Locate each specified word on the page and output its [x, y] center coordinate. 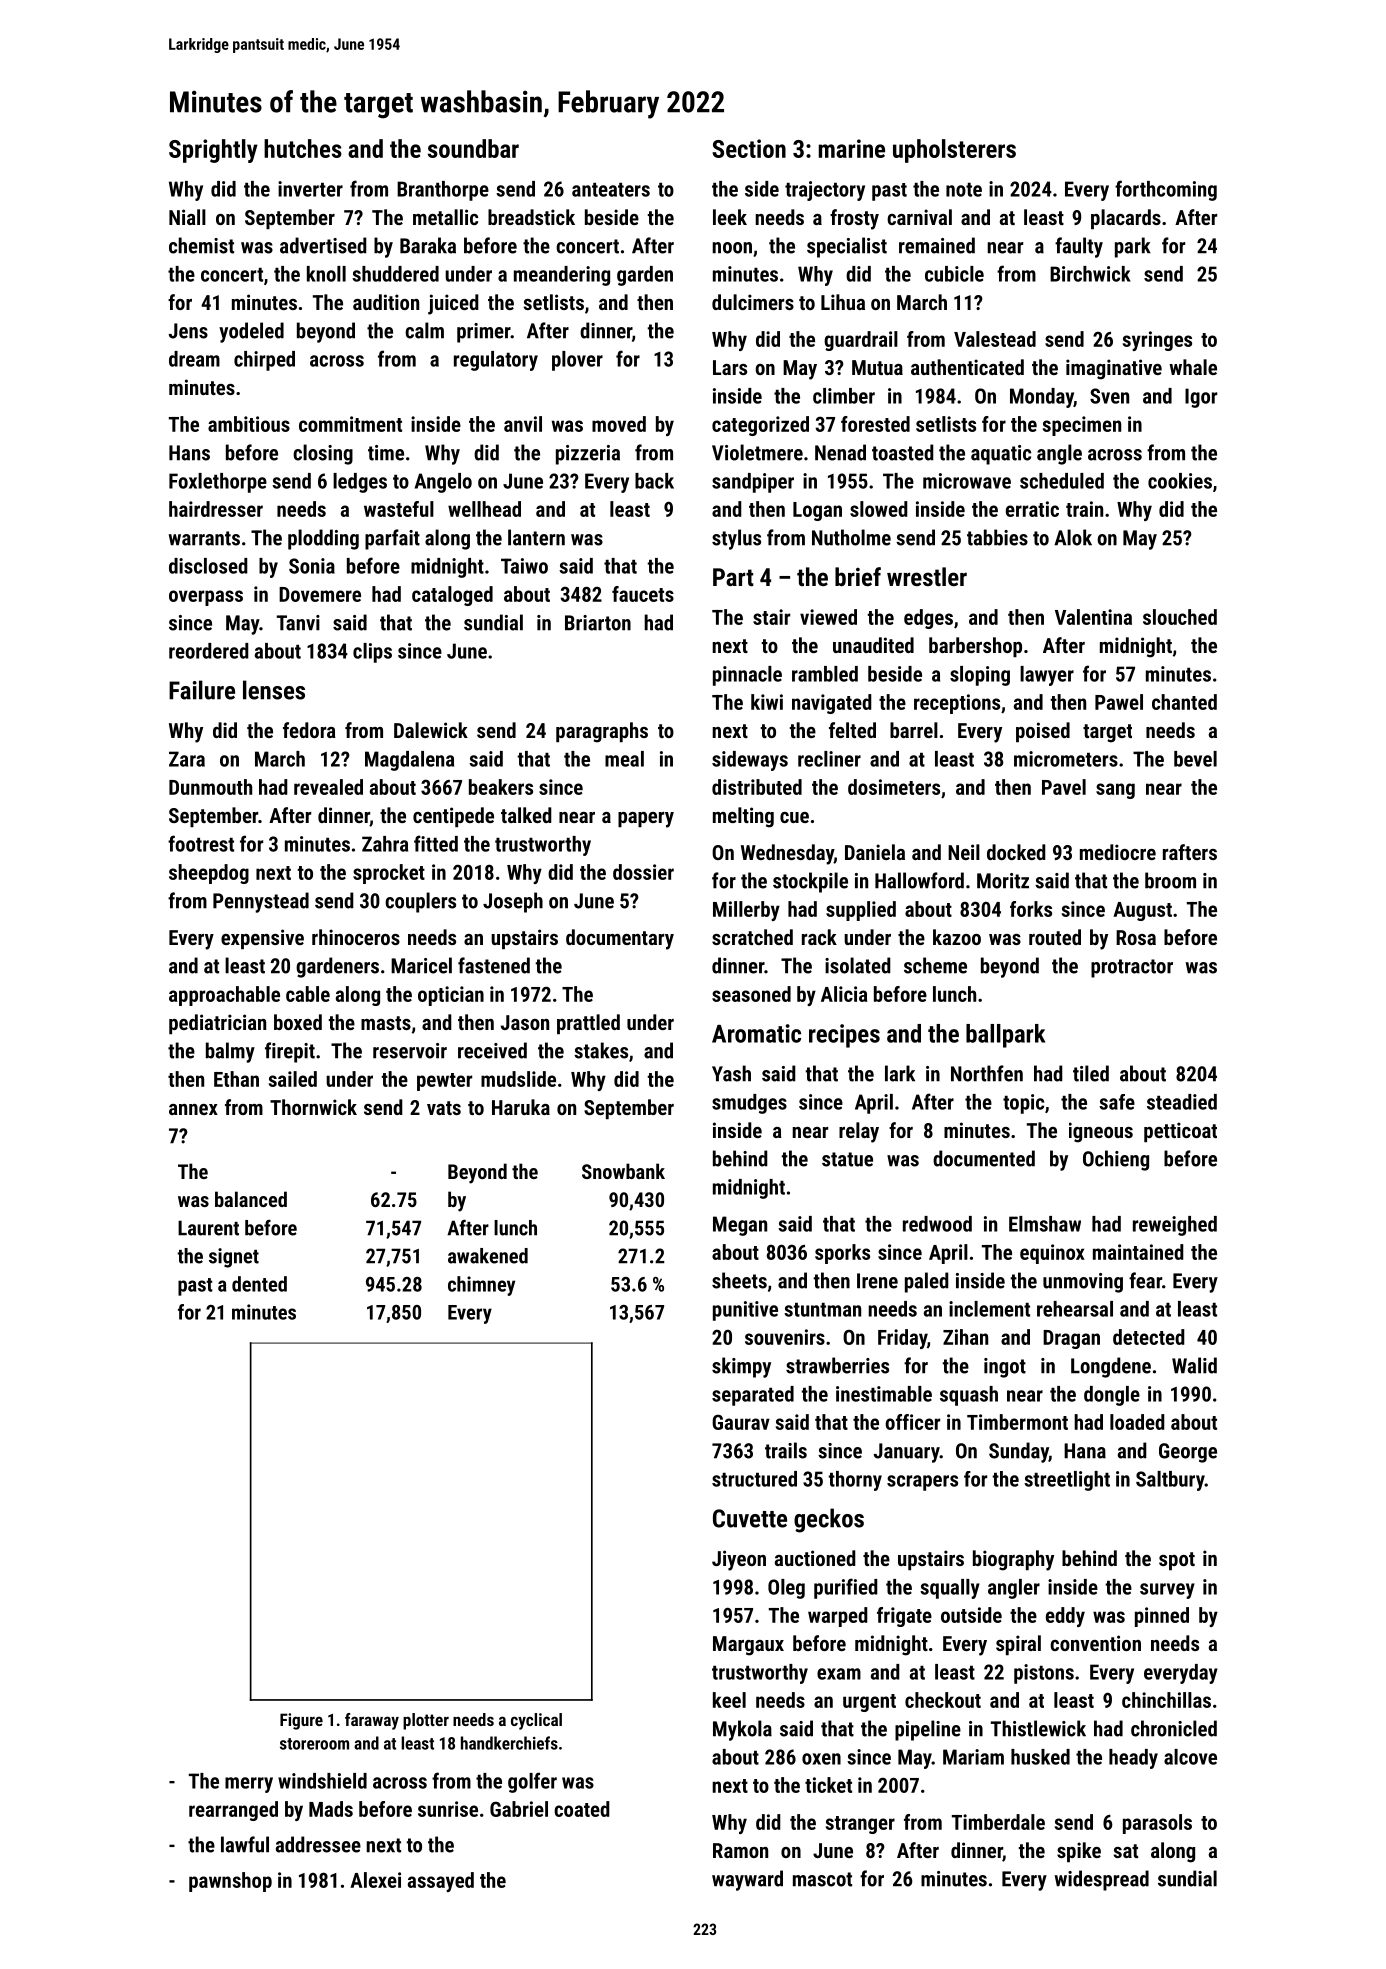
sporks [842, 1254]
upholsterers [954, 151]
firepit [290, 1052]
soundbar [473, 148]
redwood [937, 1224]
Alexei [375, 1880]
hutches [303, 148]
